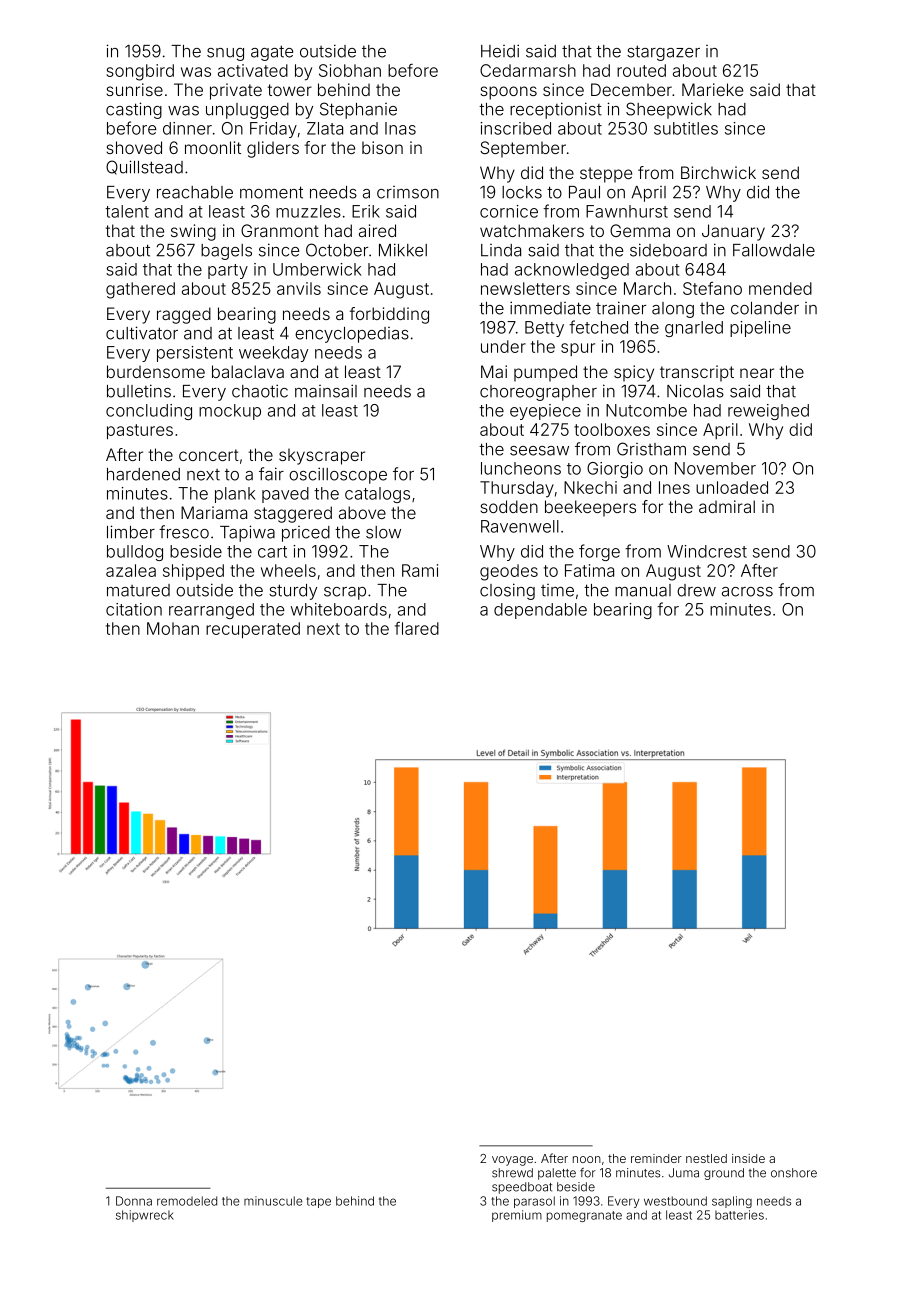  Describe the element at coordinates (318, 1202) in the screenshot. I see `tape` at that location.
